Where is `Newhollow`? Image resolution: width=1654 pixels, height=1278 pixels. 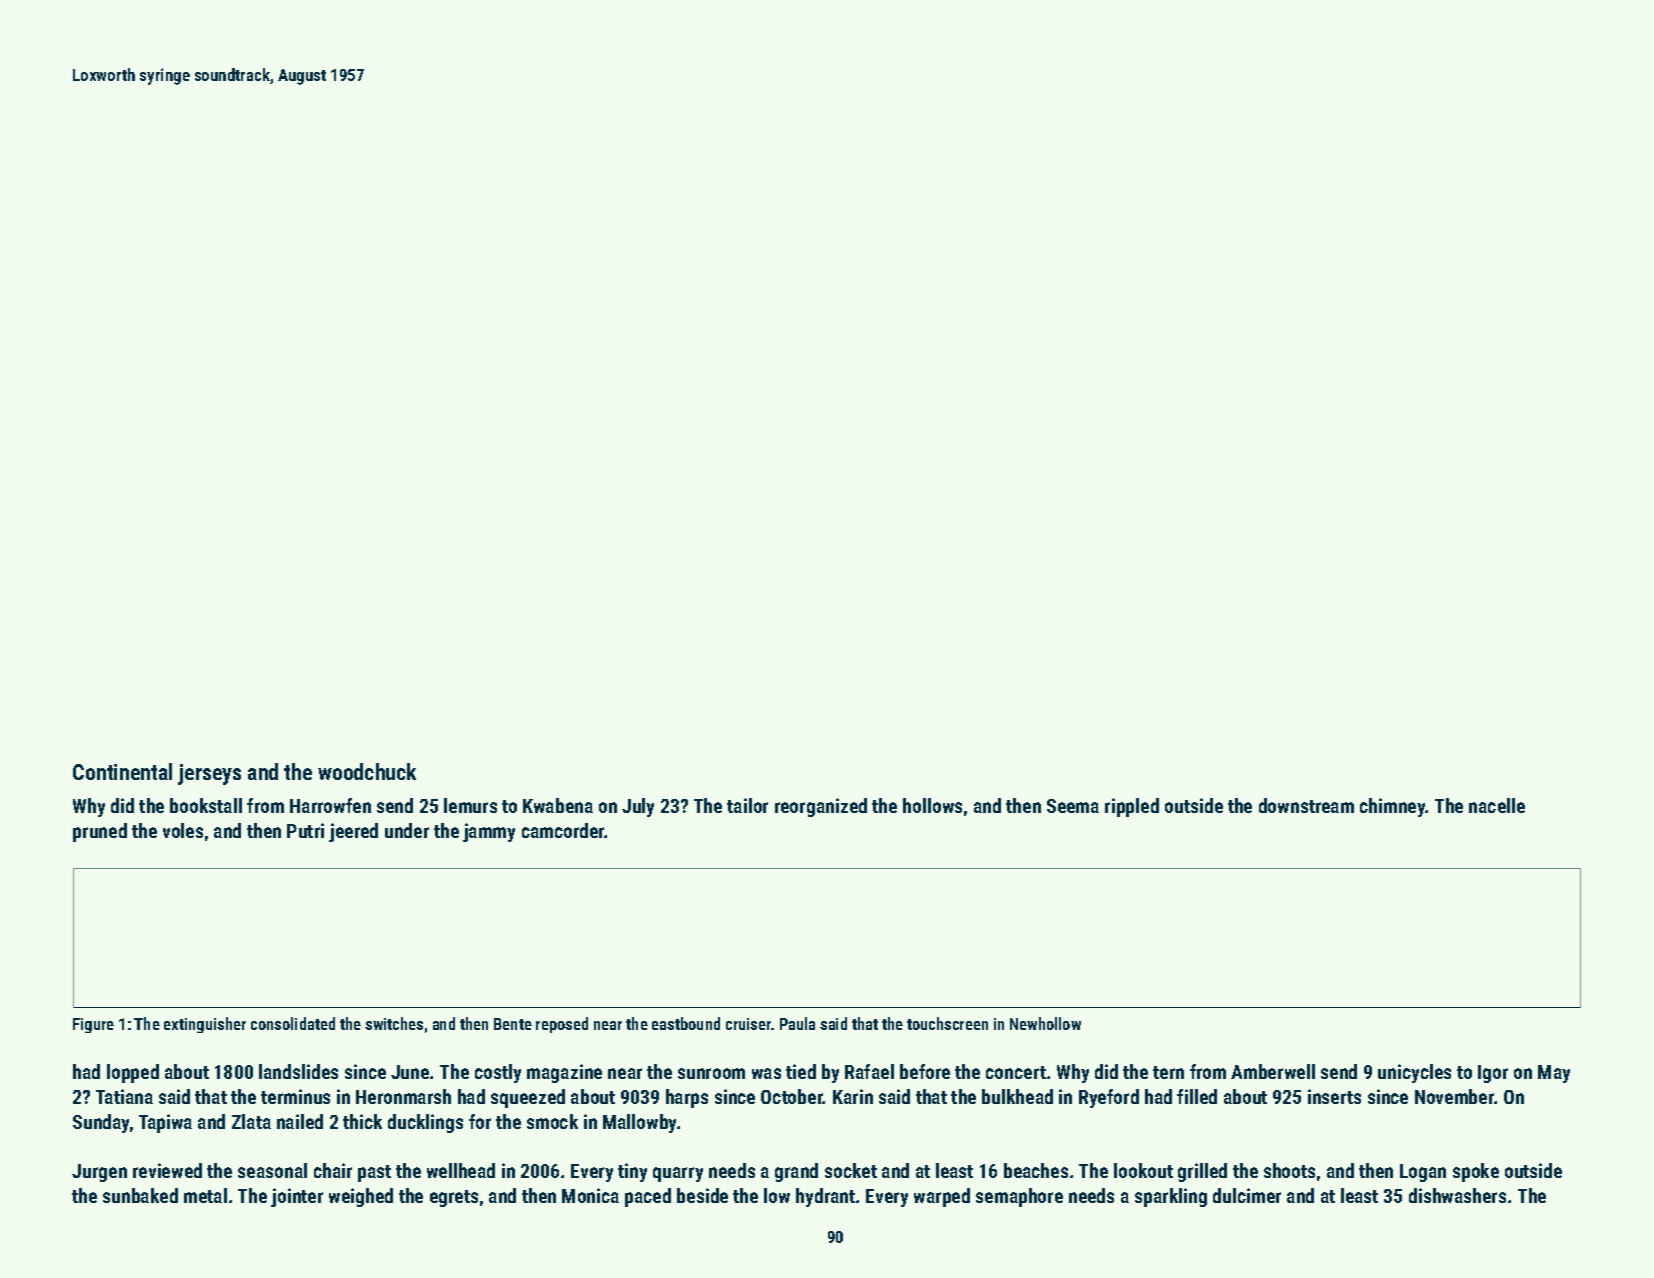 Newhollow is located at coordinates (1045, 1023).
